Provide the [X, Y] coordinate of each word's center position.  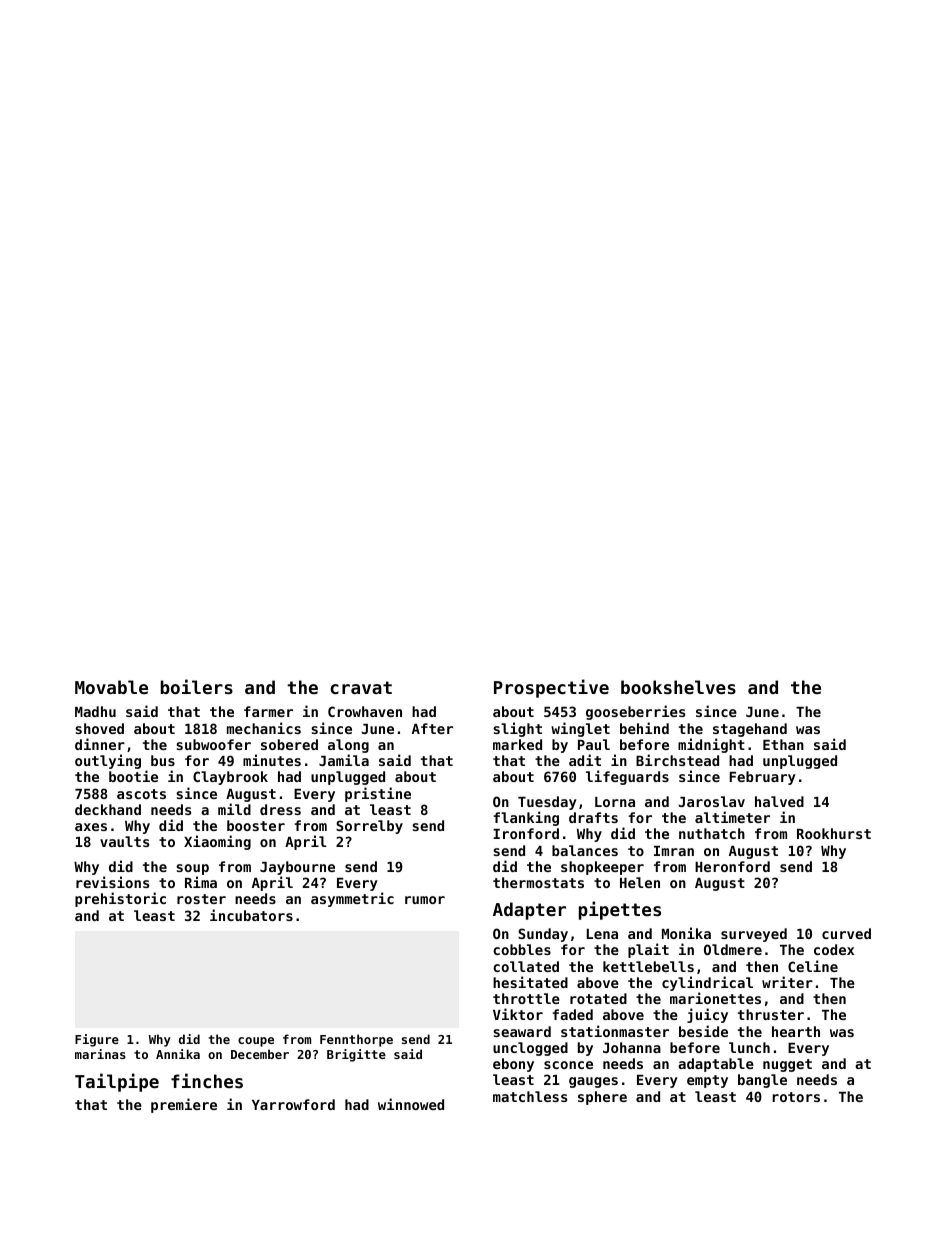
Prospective [551, 688]
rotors [796, 1097]
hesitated [530, 982]
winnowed [411, 1104]
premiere [184, 1105]
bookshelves [678, 687]
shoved [99, 728]
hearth [796, 1031]
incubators [251, 915]
